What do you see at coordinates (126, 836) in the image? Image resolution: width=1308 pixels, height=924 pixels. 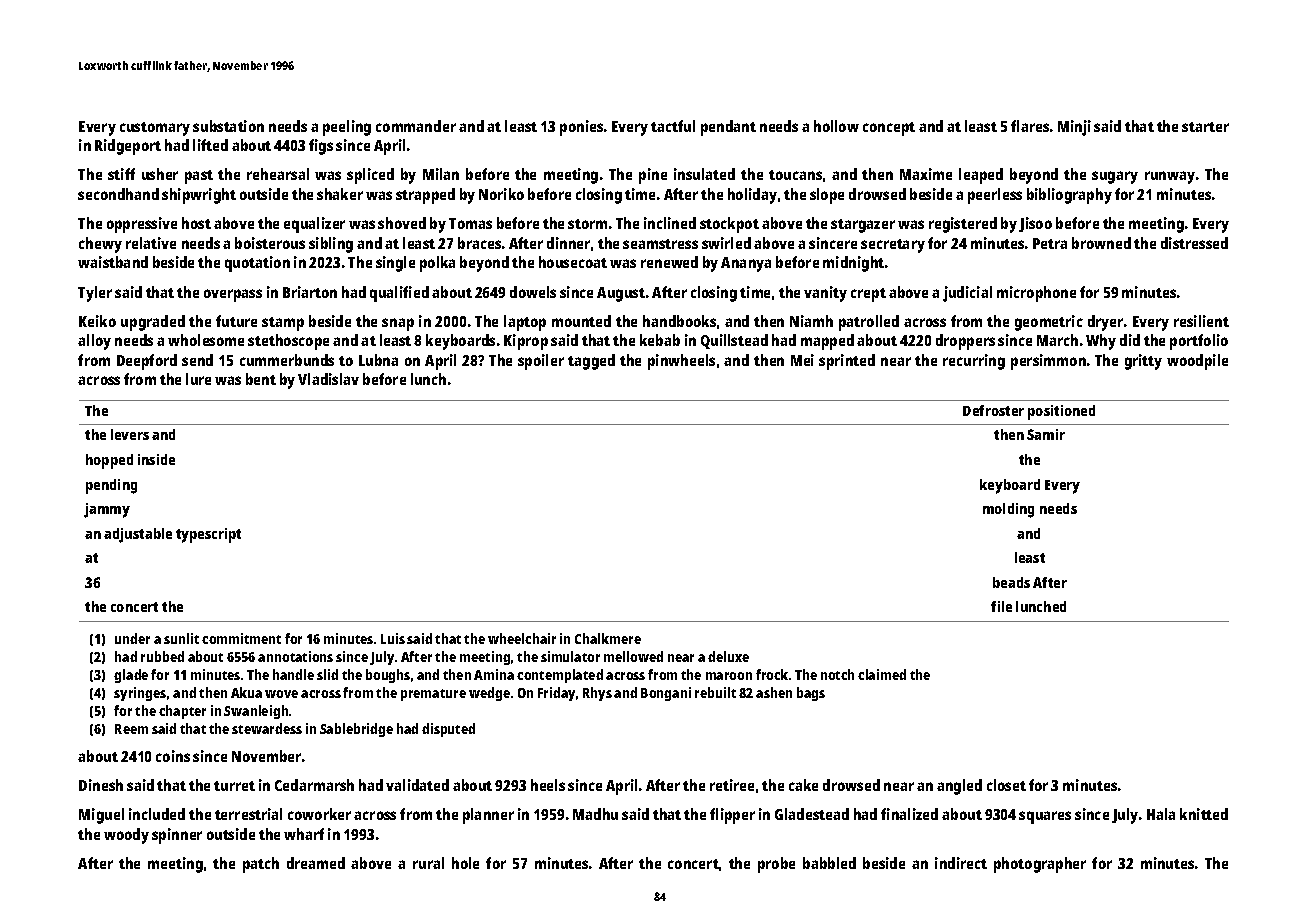 I see `woody` at bounding box center [126, 836].
